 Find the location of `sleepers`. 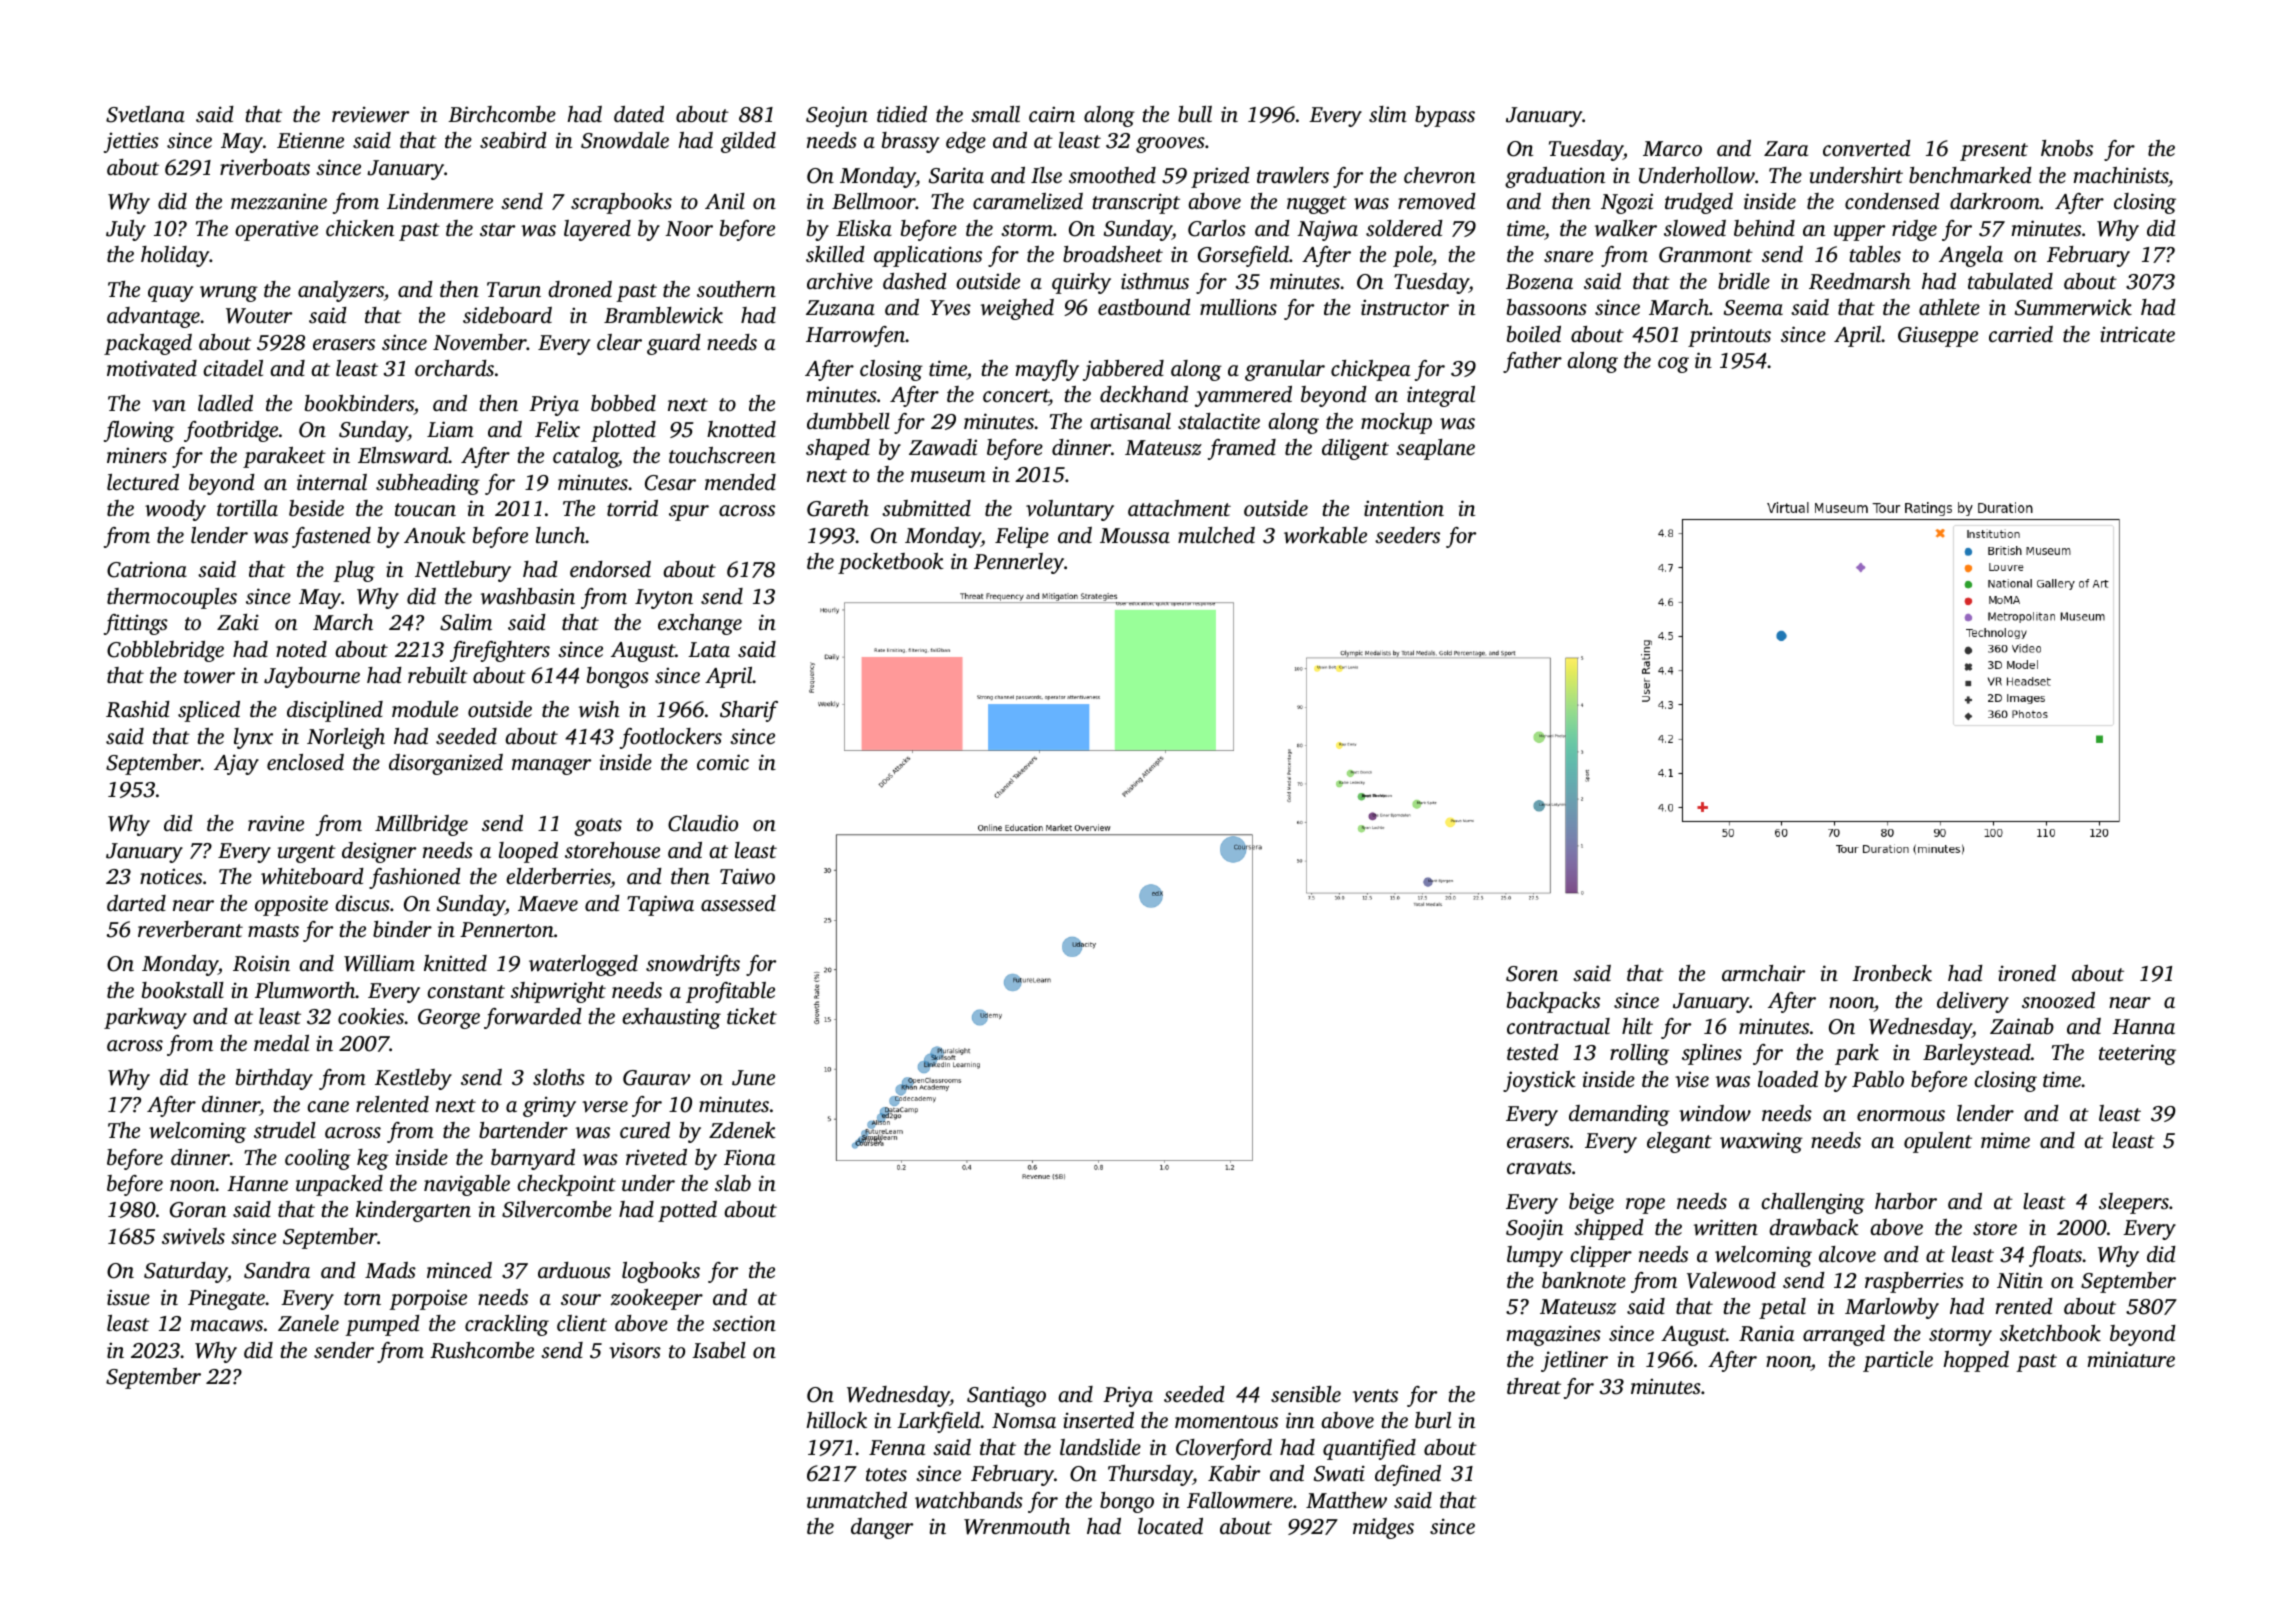

sleepers is located at coordinates (2134, 1203).
